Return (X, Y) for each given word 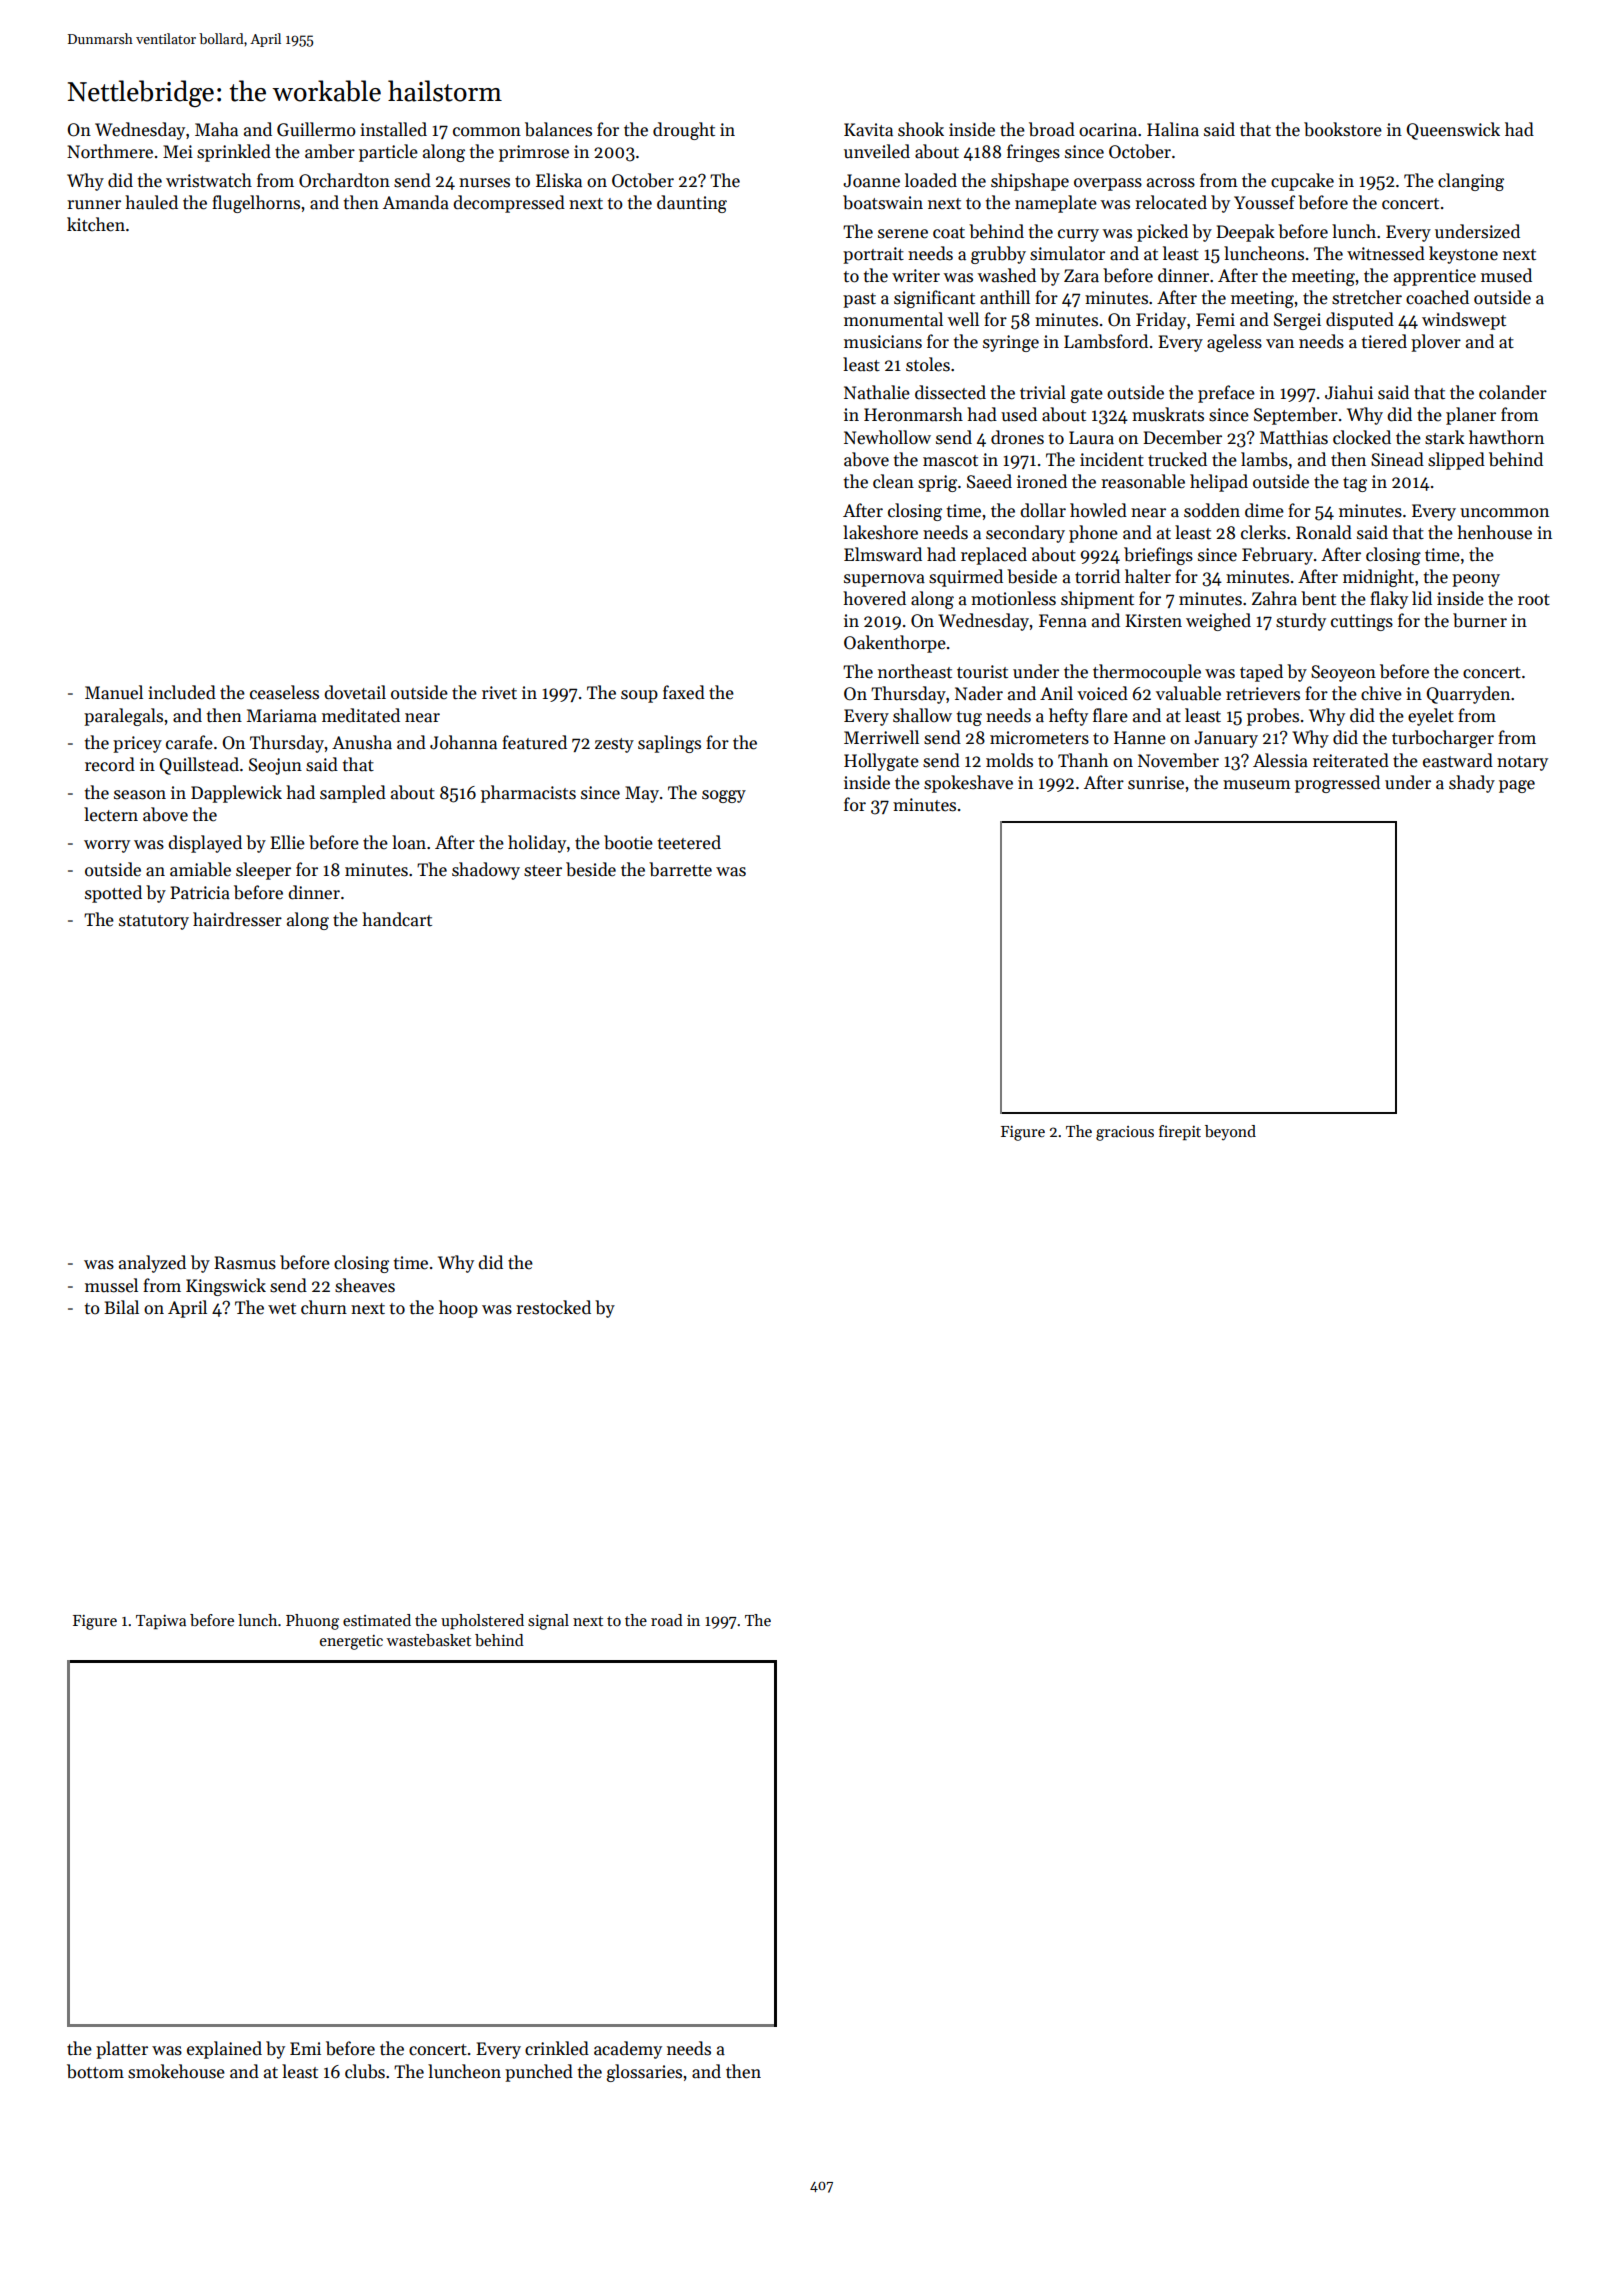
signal (548, 1622)
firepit (1180, 1132)
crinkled (557, 2048)
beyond (1230, 1133)
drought (684, 131)
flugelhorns (256, 204)
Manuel (114, 692)
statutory (154, 922)
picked (1162, 233)
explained (224, 2050)
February (1277, 556)
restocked (553, 1307)
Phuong (312, 1622)
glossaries (644, 2073)
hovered (874, 598)
